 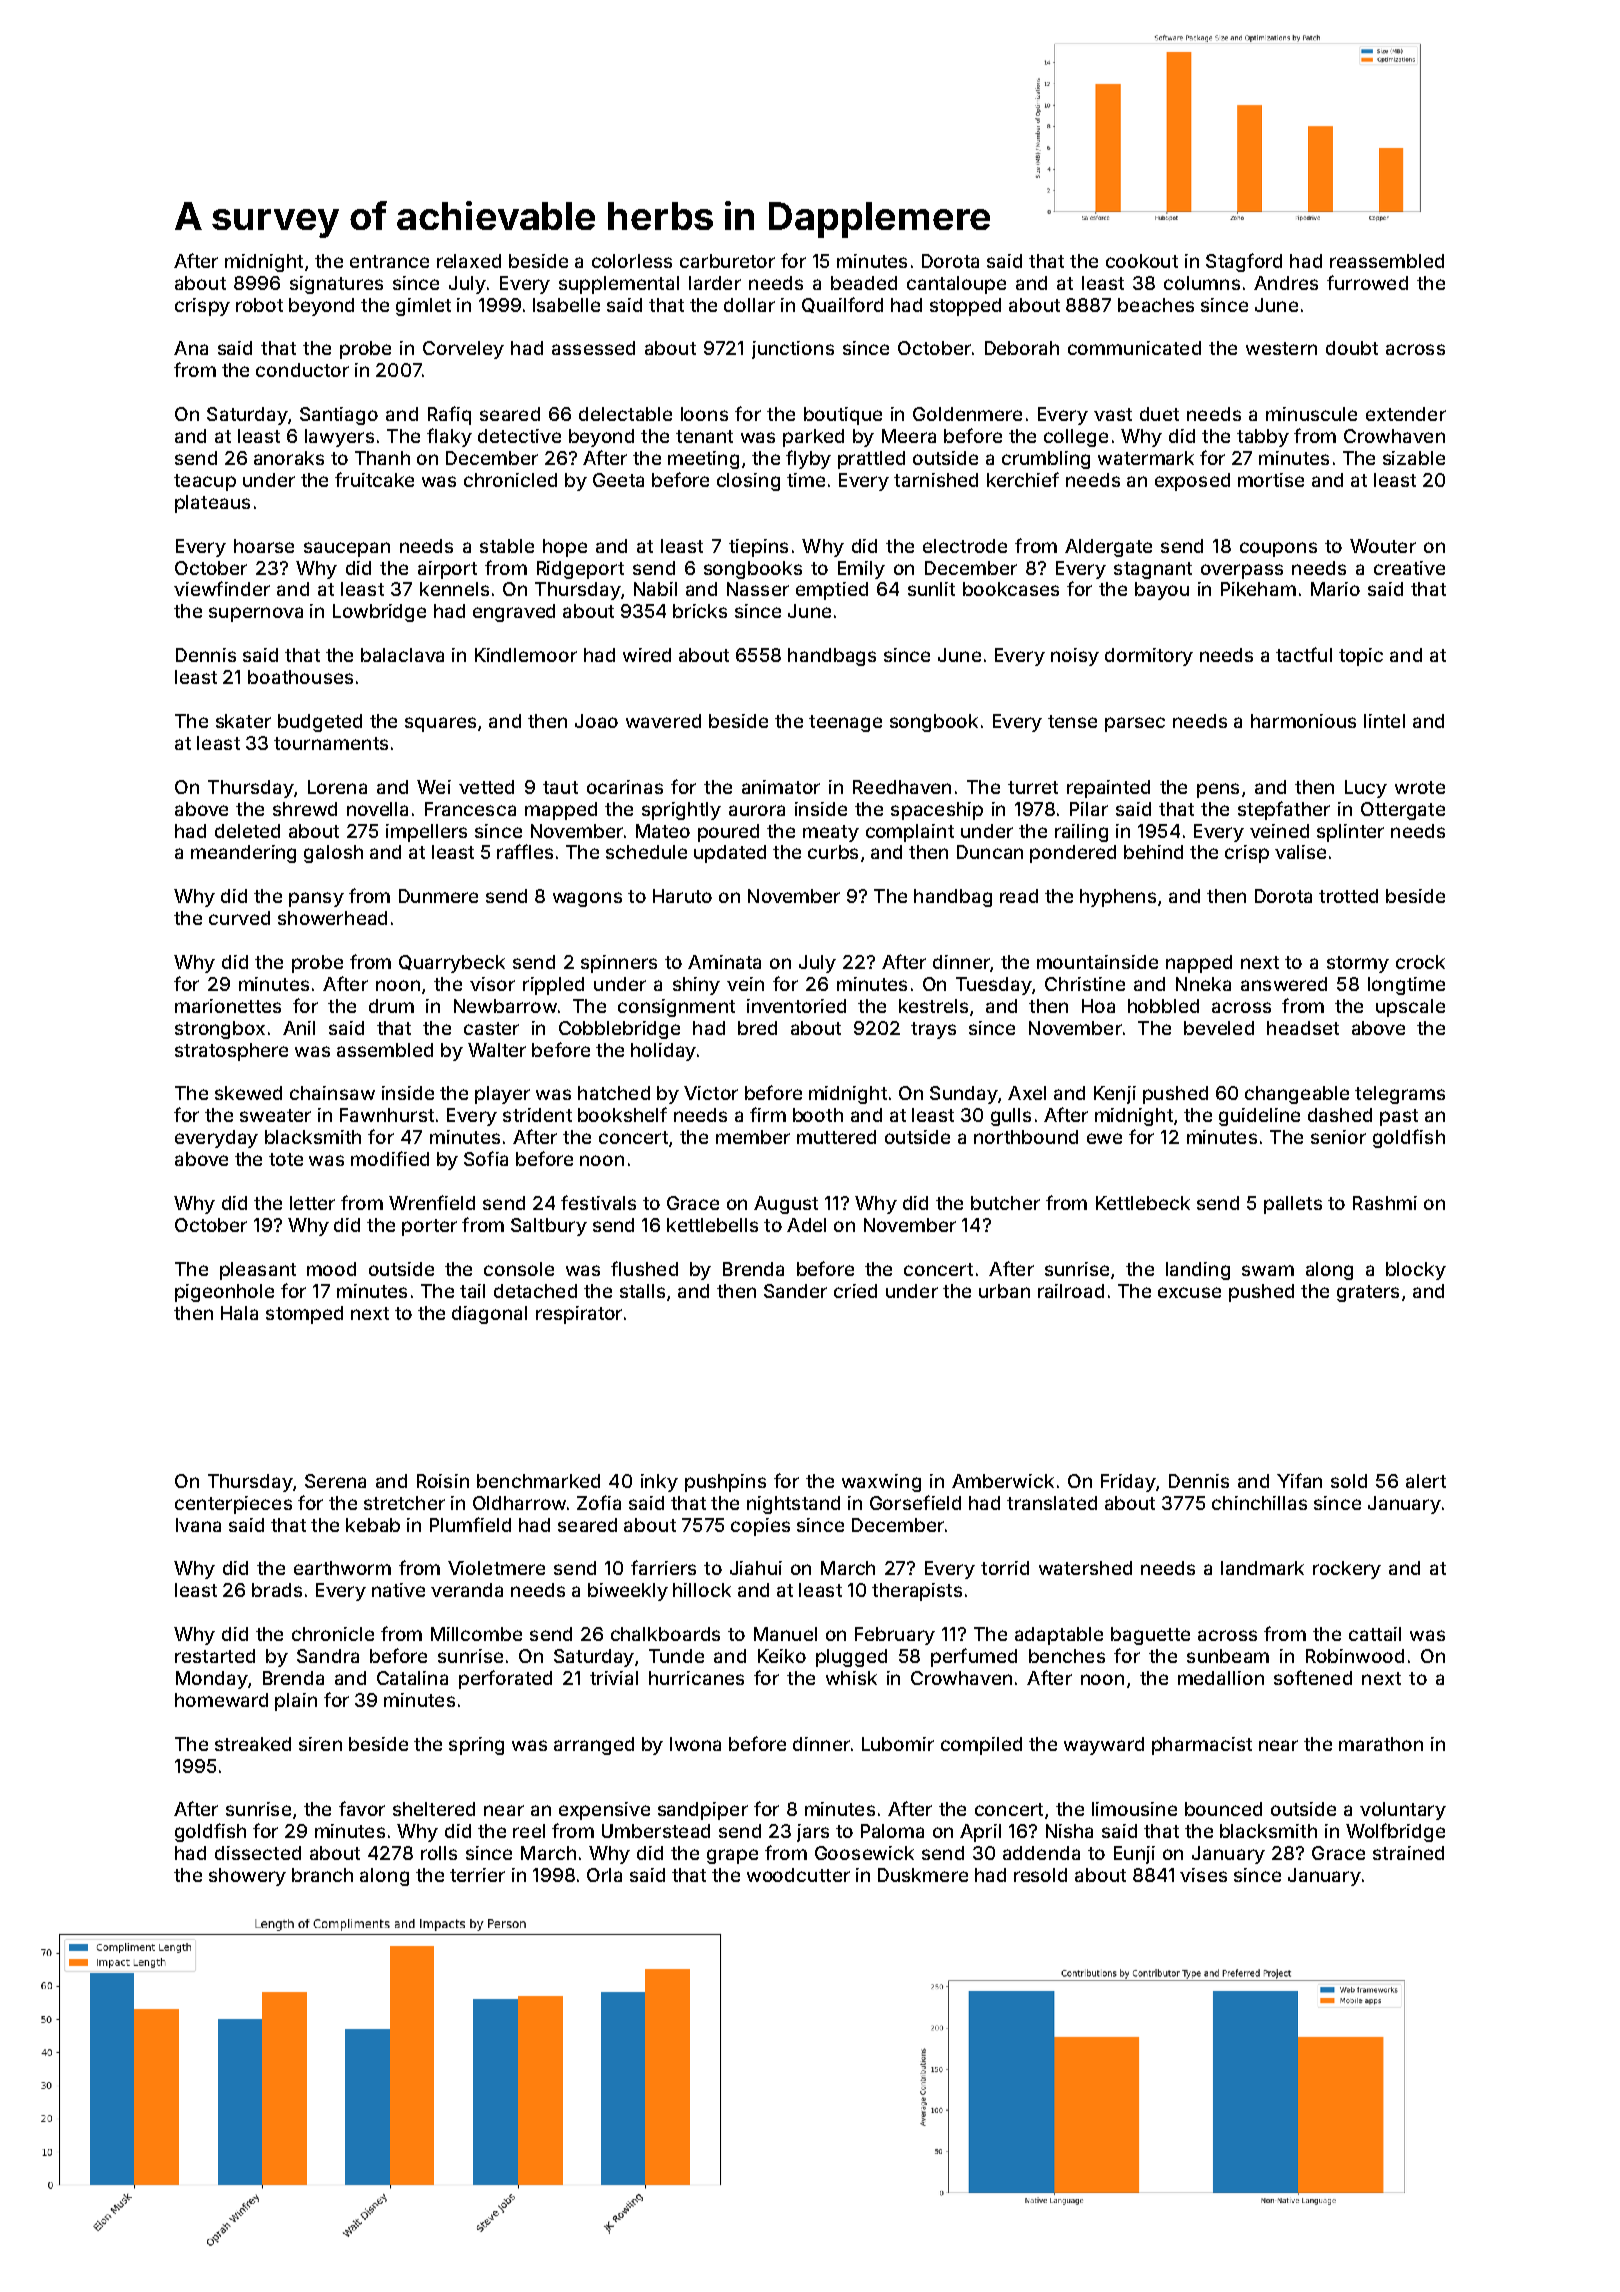 I want to click on restarted, so click(x=215, y=1656).
